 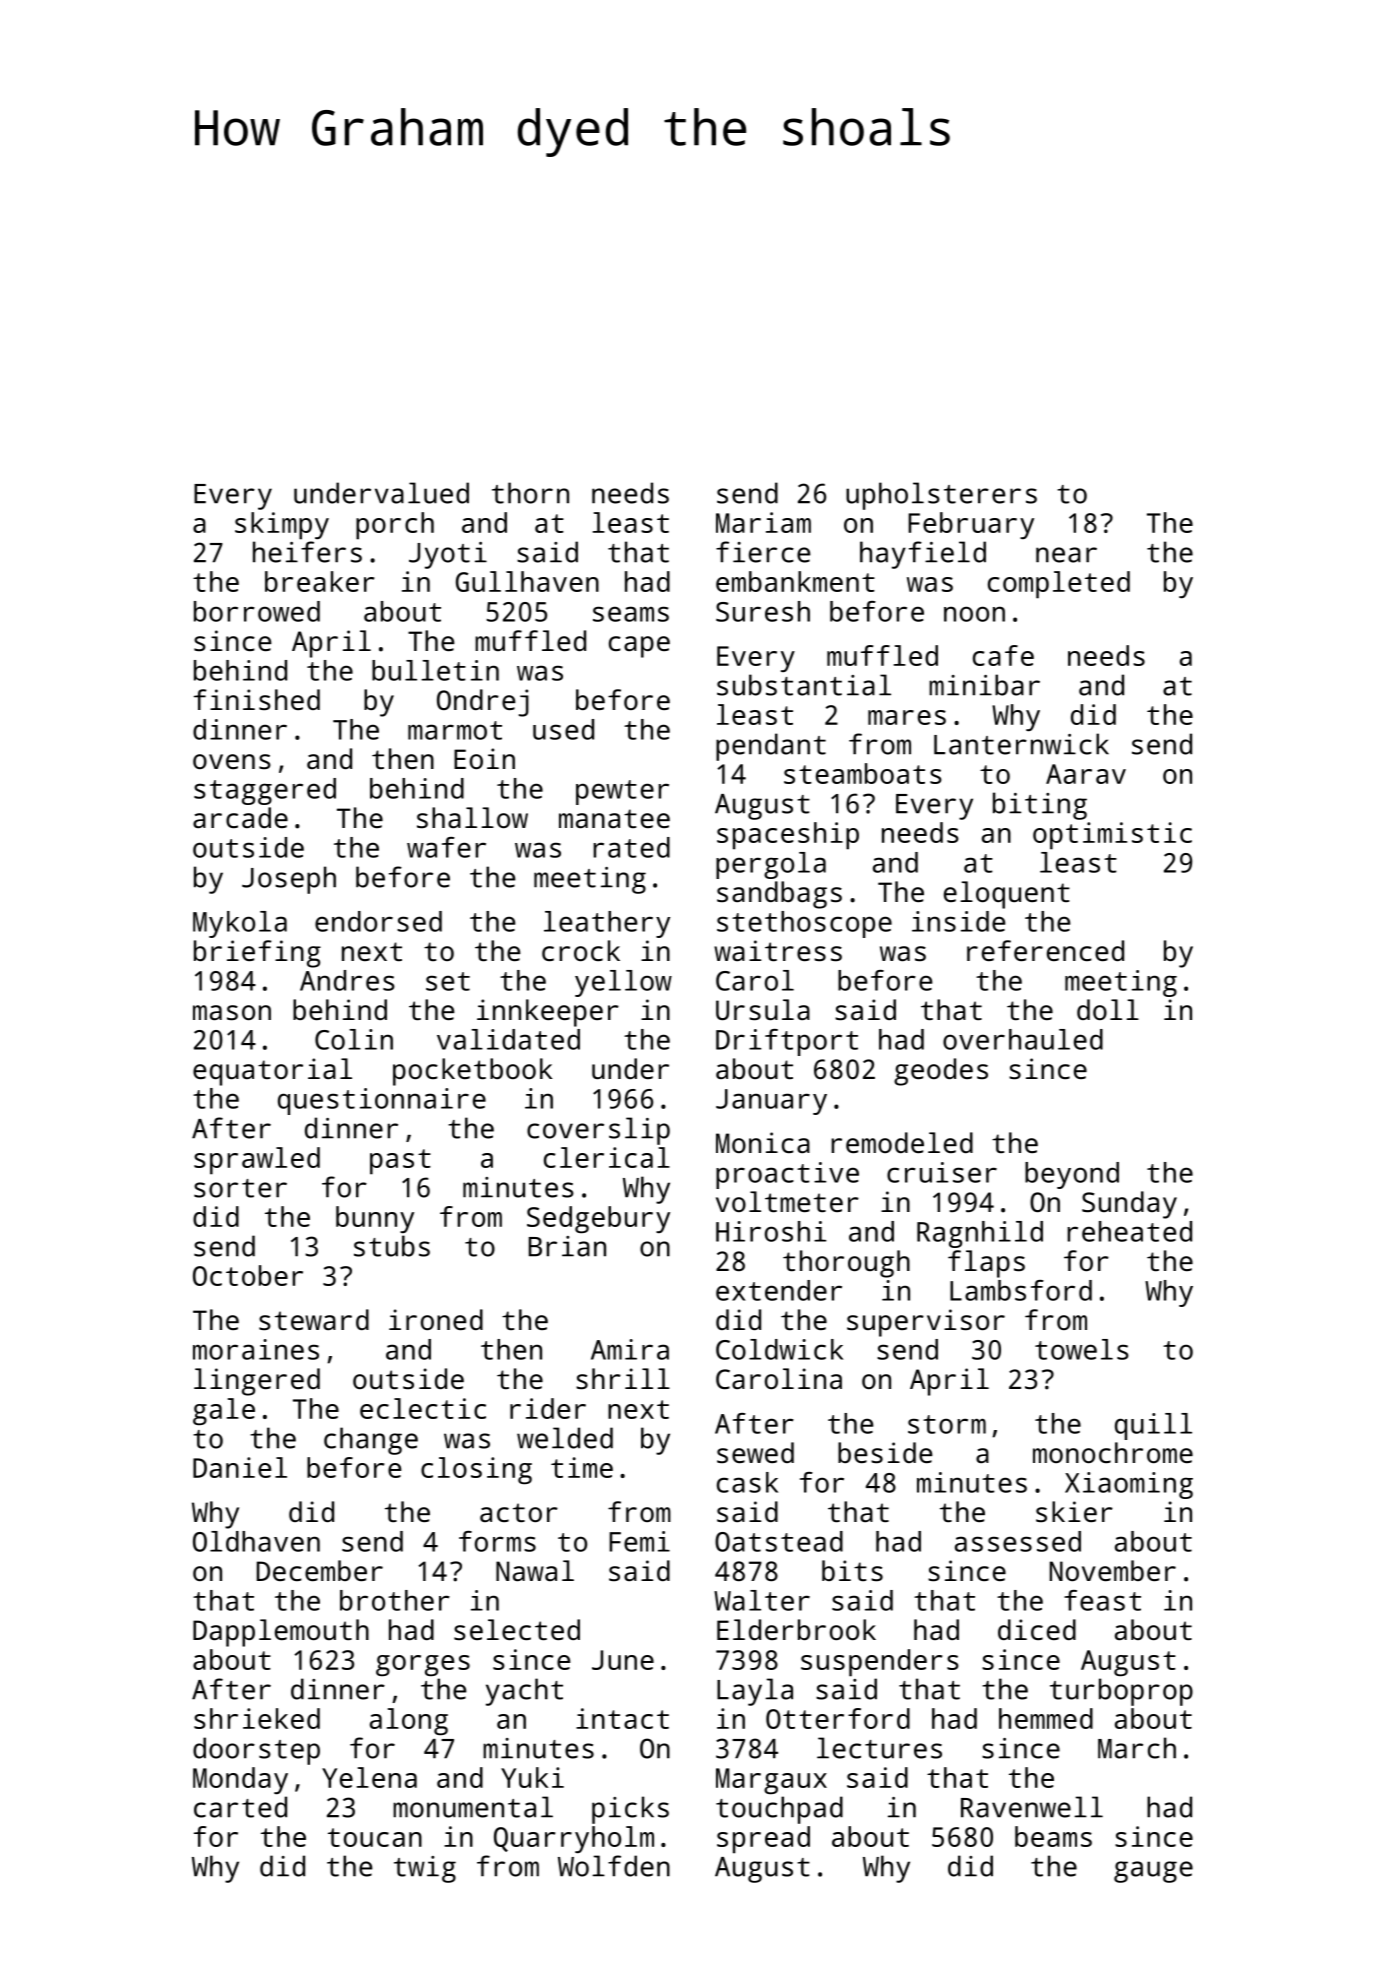 I want to click on bulletin, so click(x=435, y=670).
